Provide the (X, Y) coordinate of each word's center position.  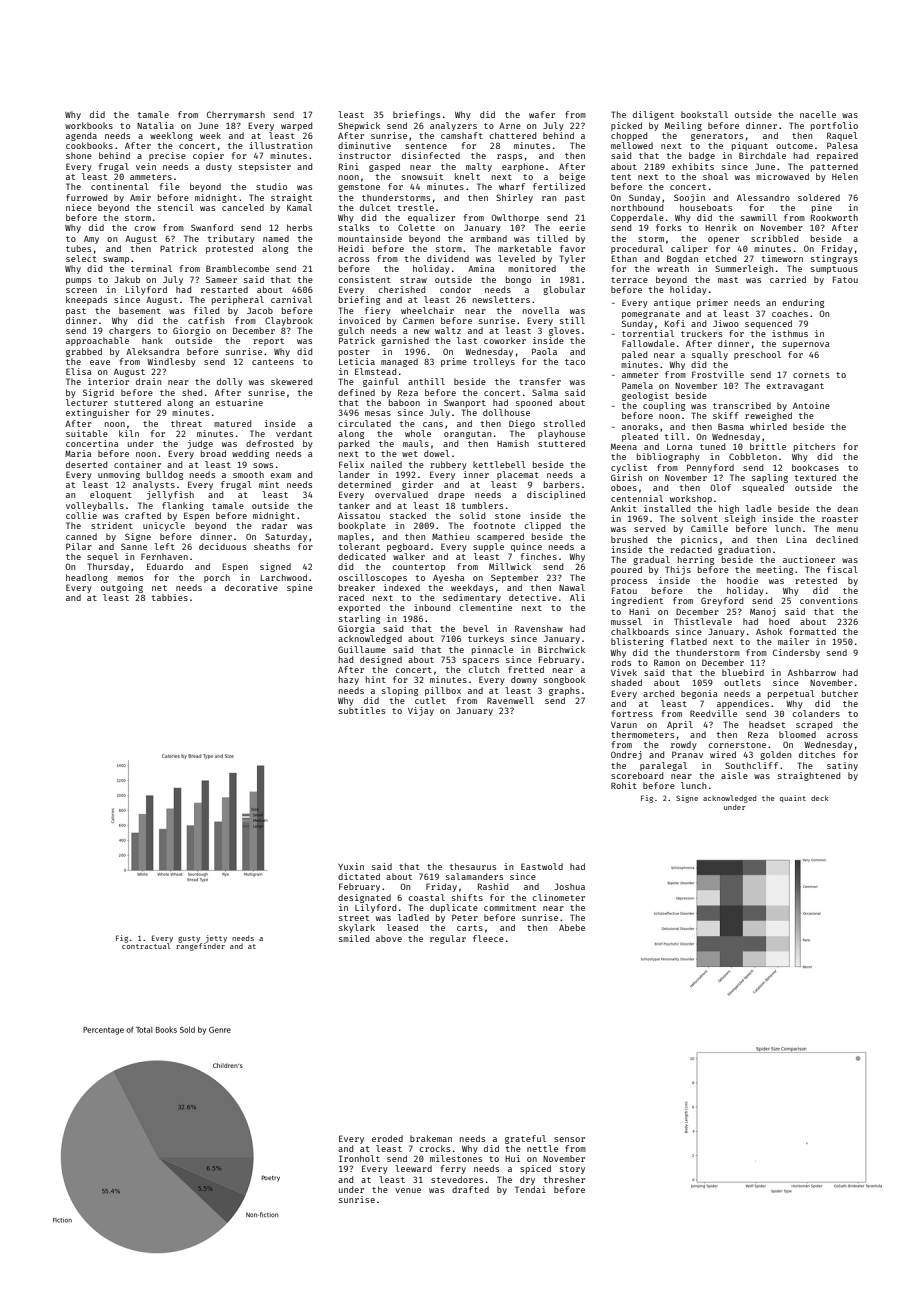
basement (140, 310)
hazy (349, 680)
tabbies (170, 597)
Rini (349, 166)
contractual (146, 946)
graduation (744, 550)
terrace (629, 280)
